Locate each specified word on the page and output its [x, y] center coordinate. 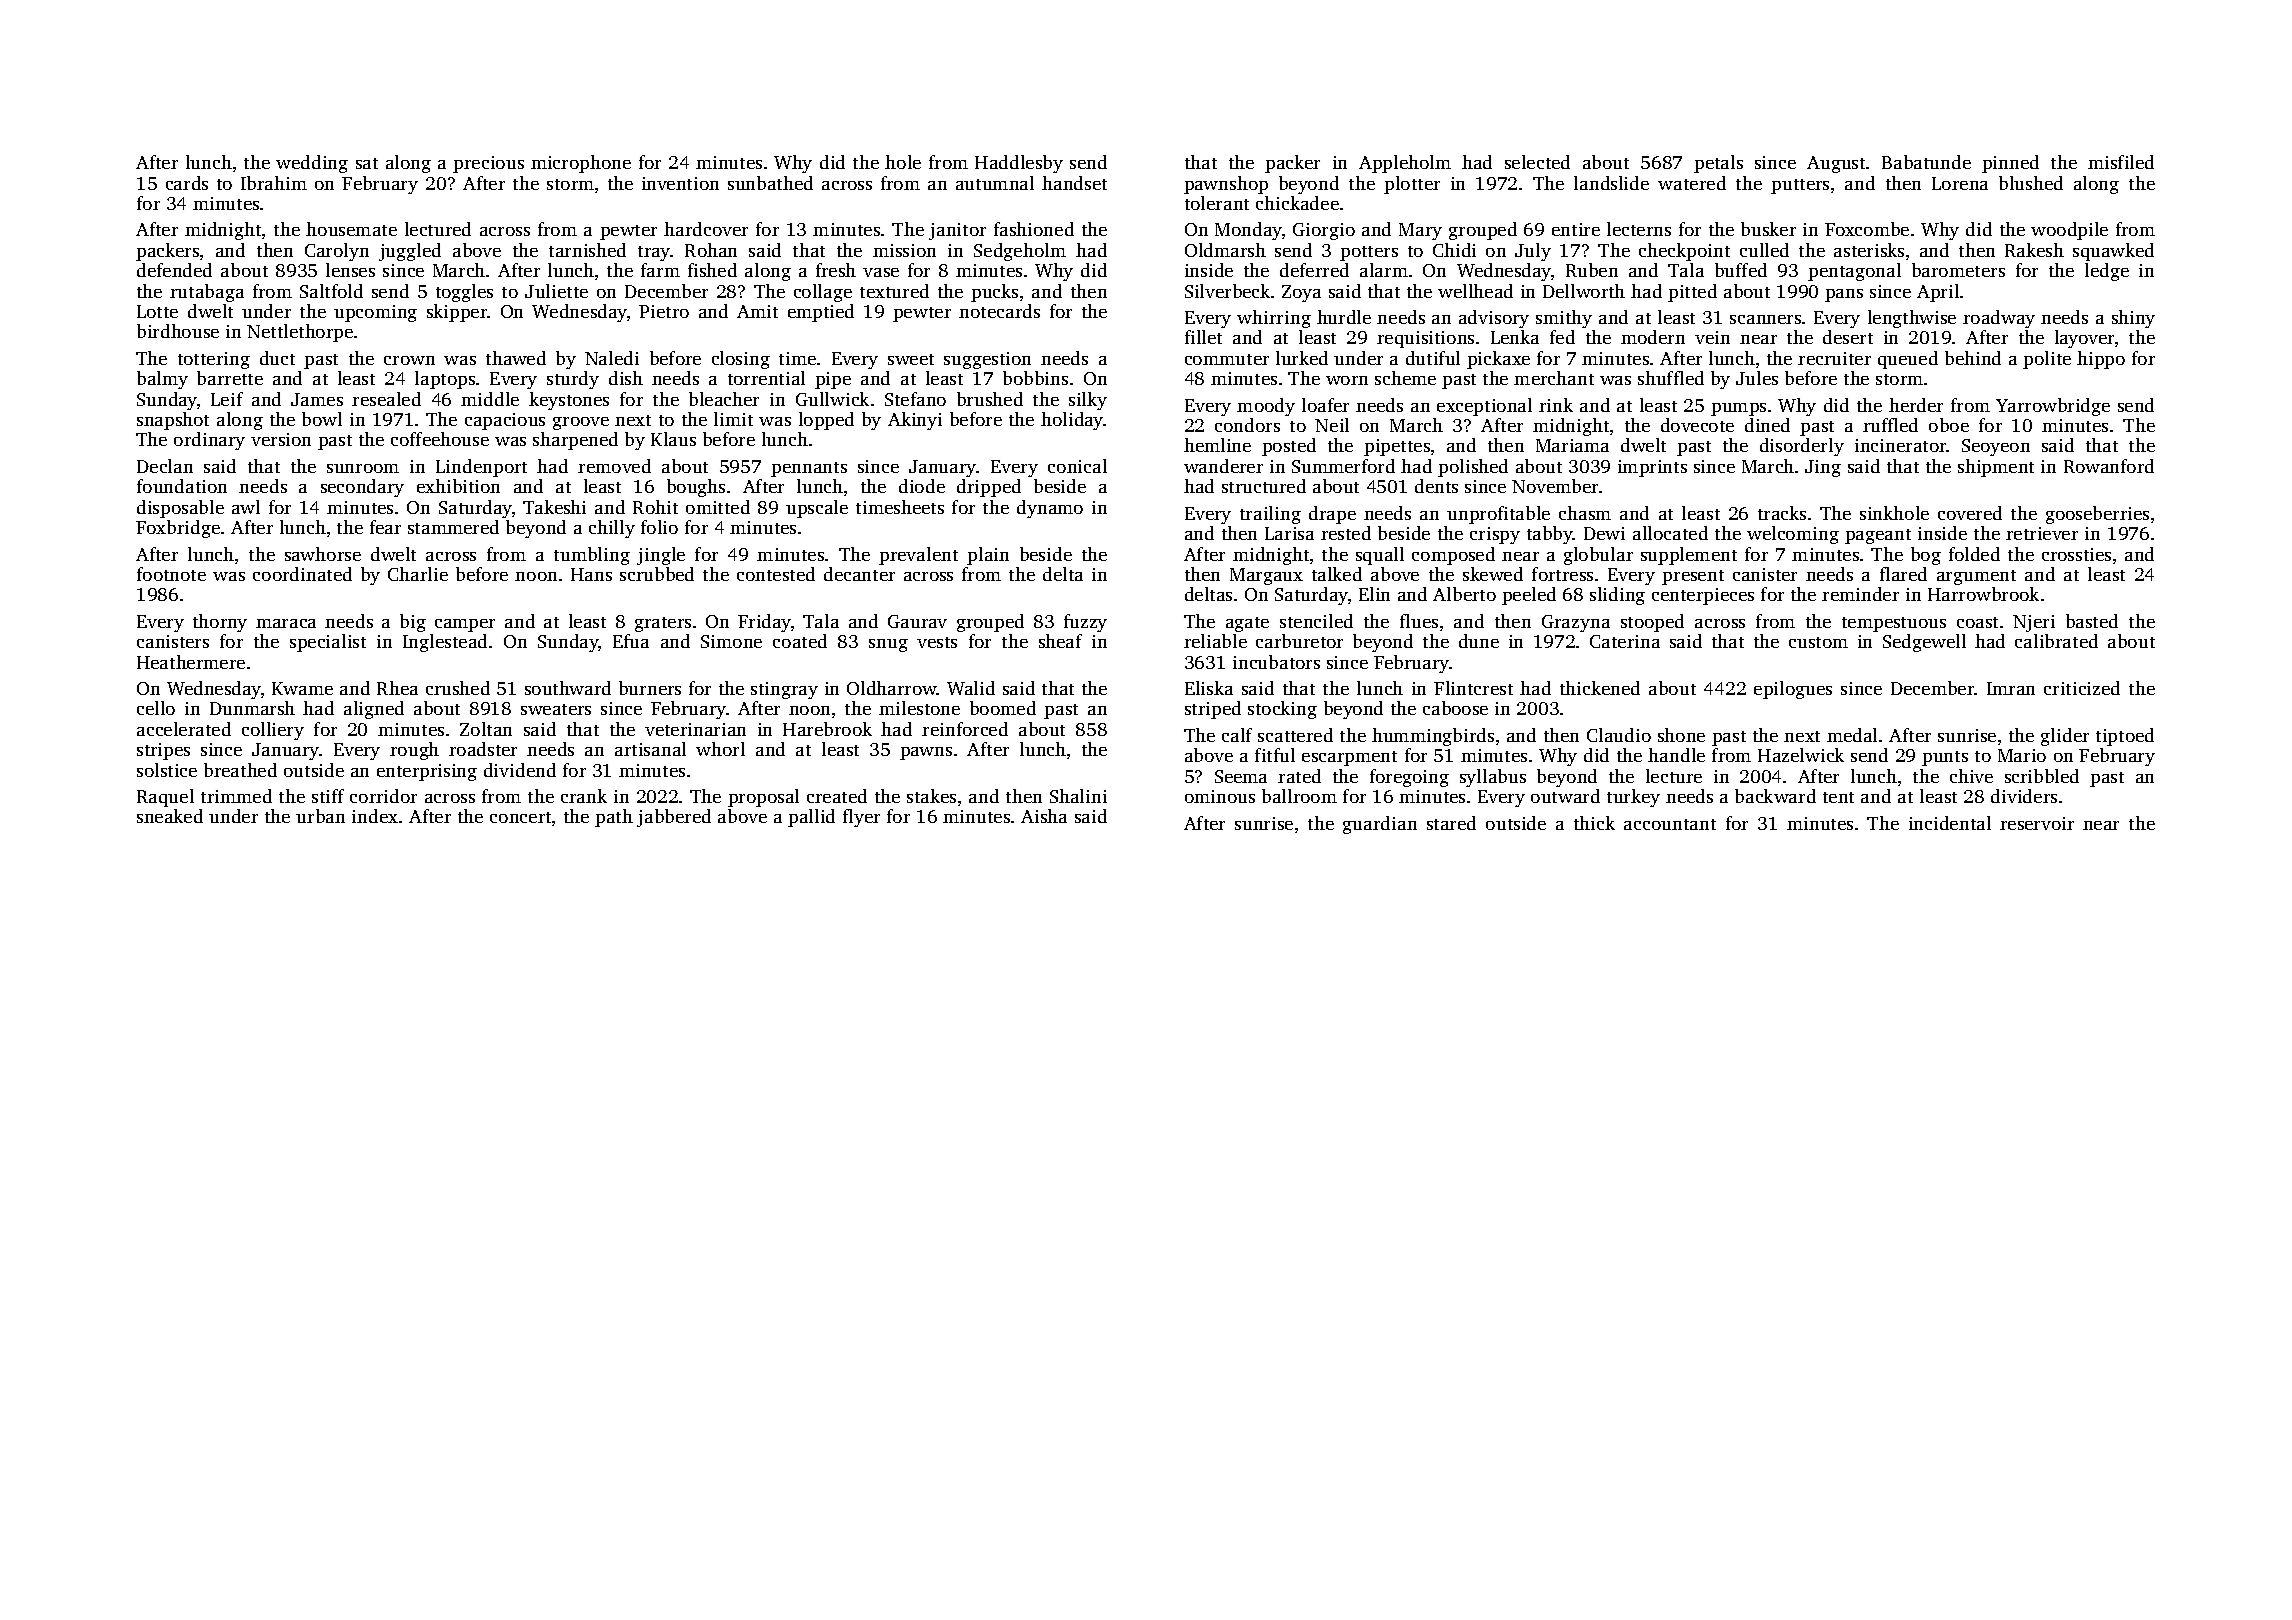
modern [1653, 337]
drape [1332, 515]
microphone [581, 164]
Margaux [1266, 576]
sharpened [575, 441]
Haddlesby [1019, 164]
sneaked [170, 816]
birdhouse [178, 331]
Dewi [1604, 533]
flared [1903, 574]
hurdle [1344, 317]
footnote [171, 574]
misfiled [2121, 162]
